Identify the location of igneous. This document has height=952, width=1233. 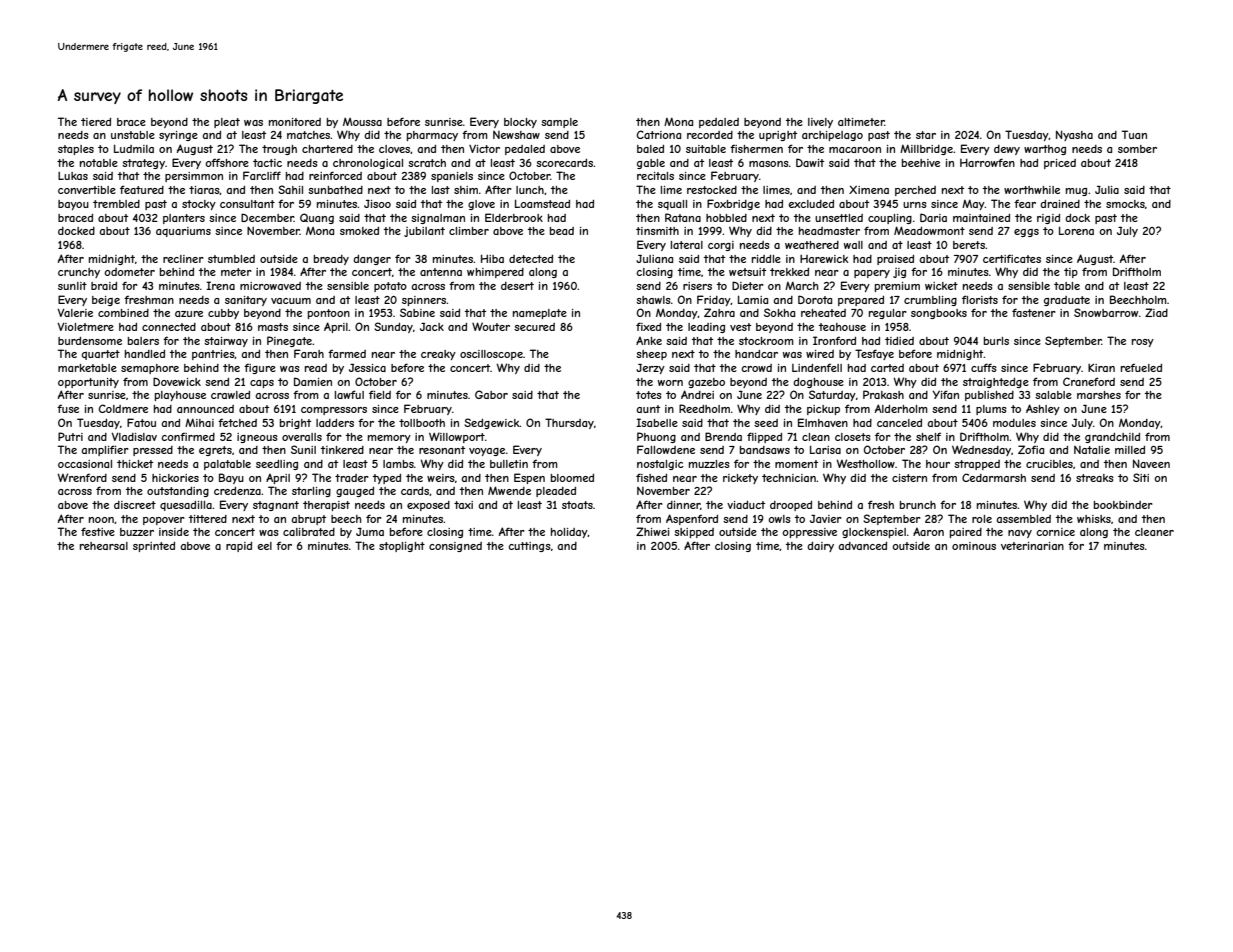
(257, 438).
